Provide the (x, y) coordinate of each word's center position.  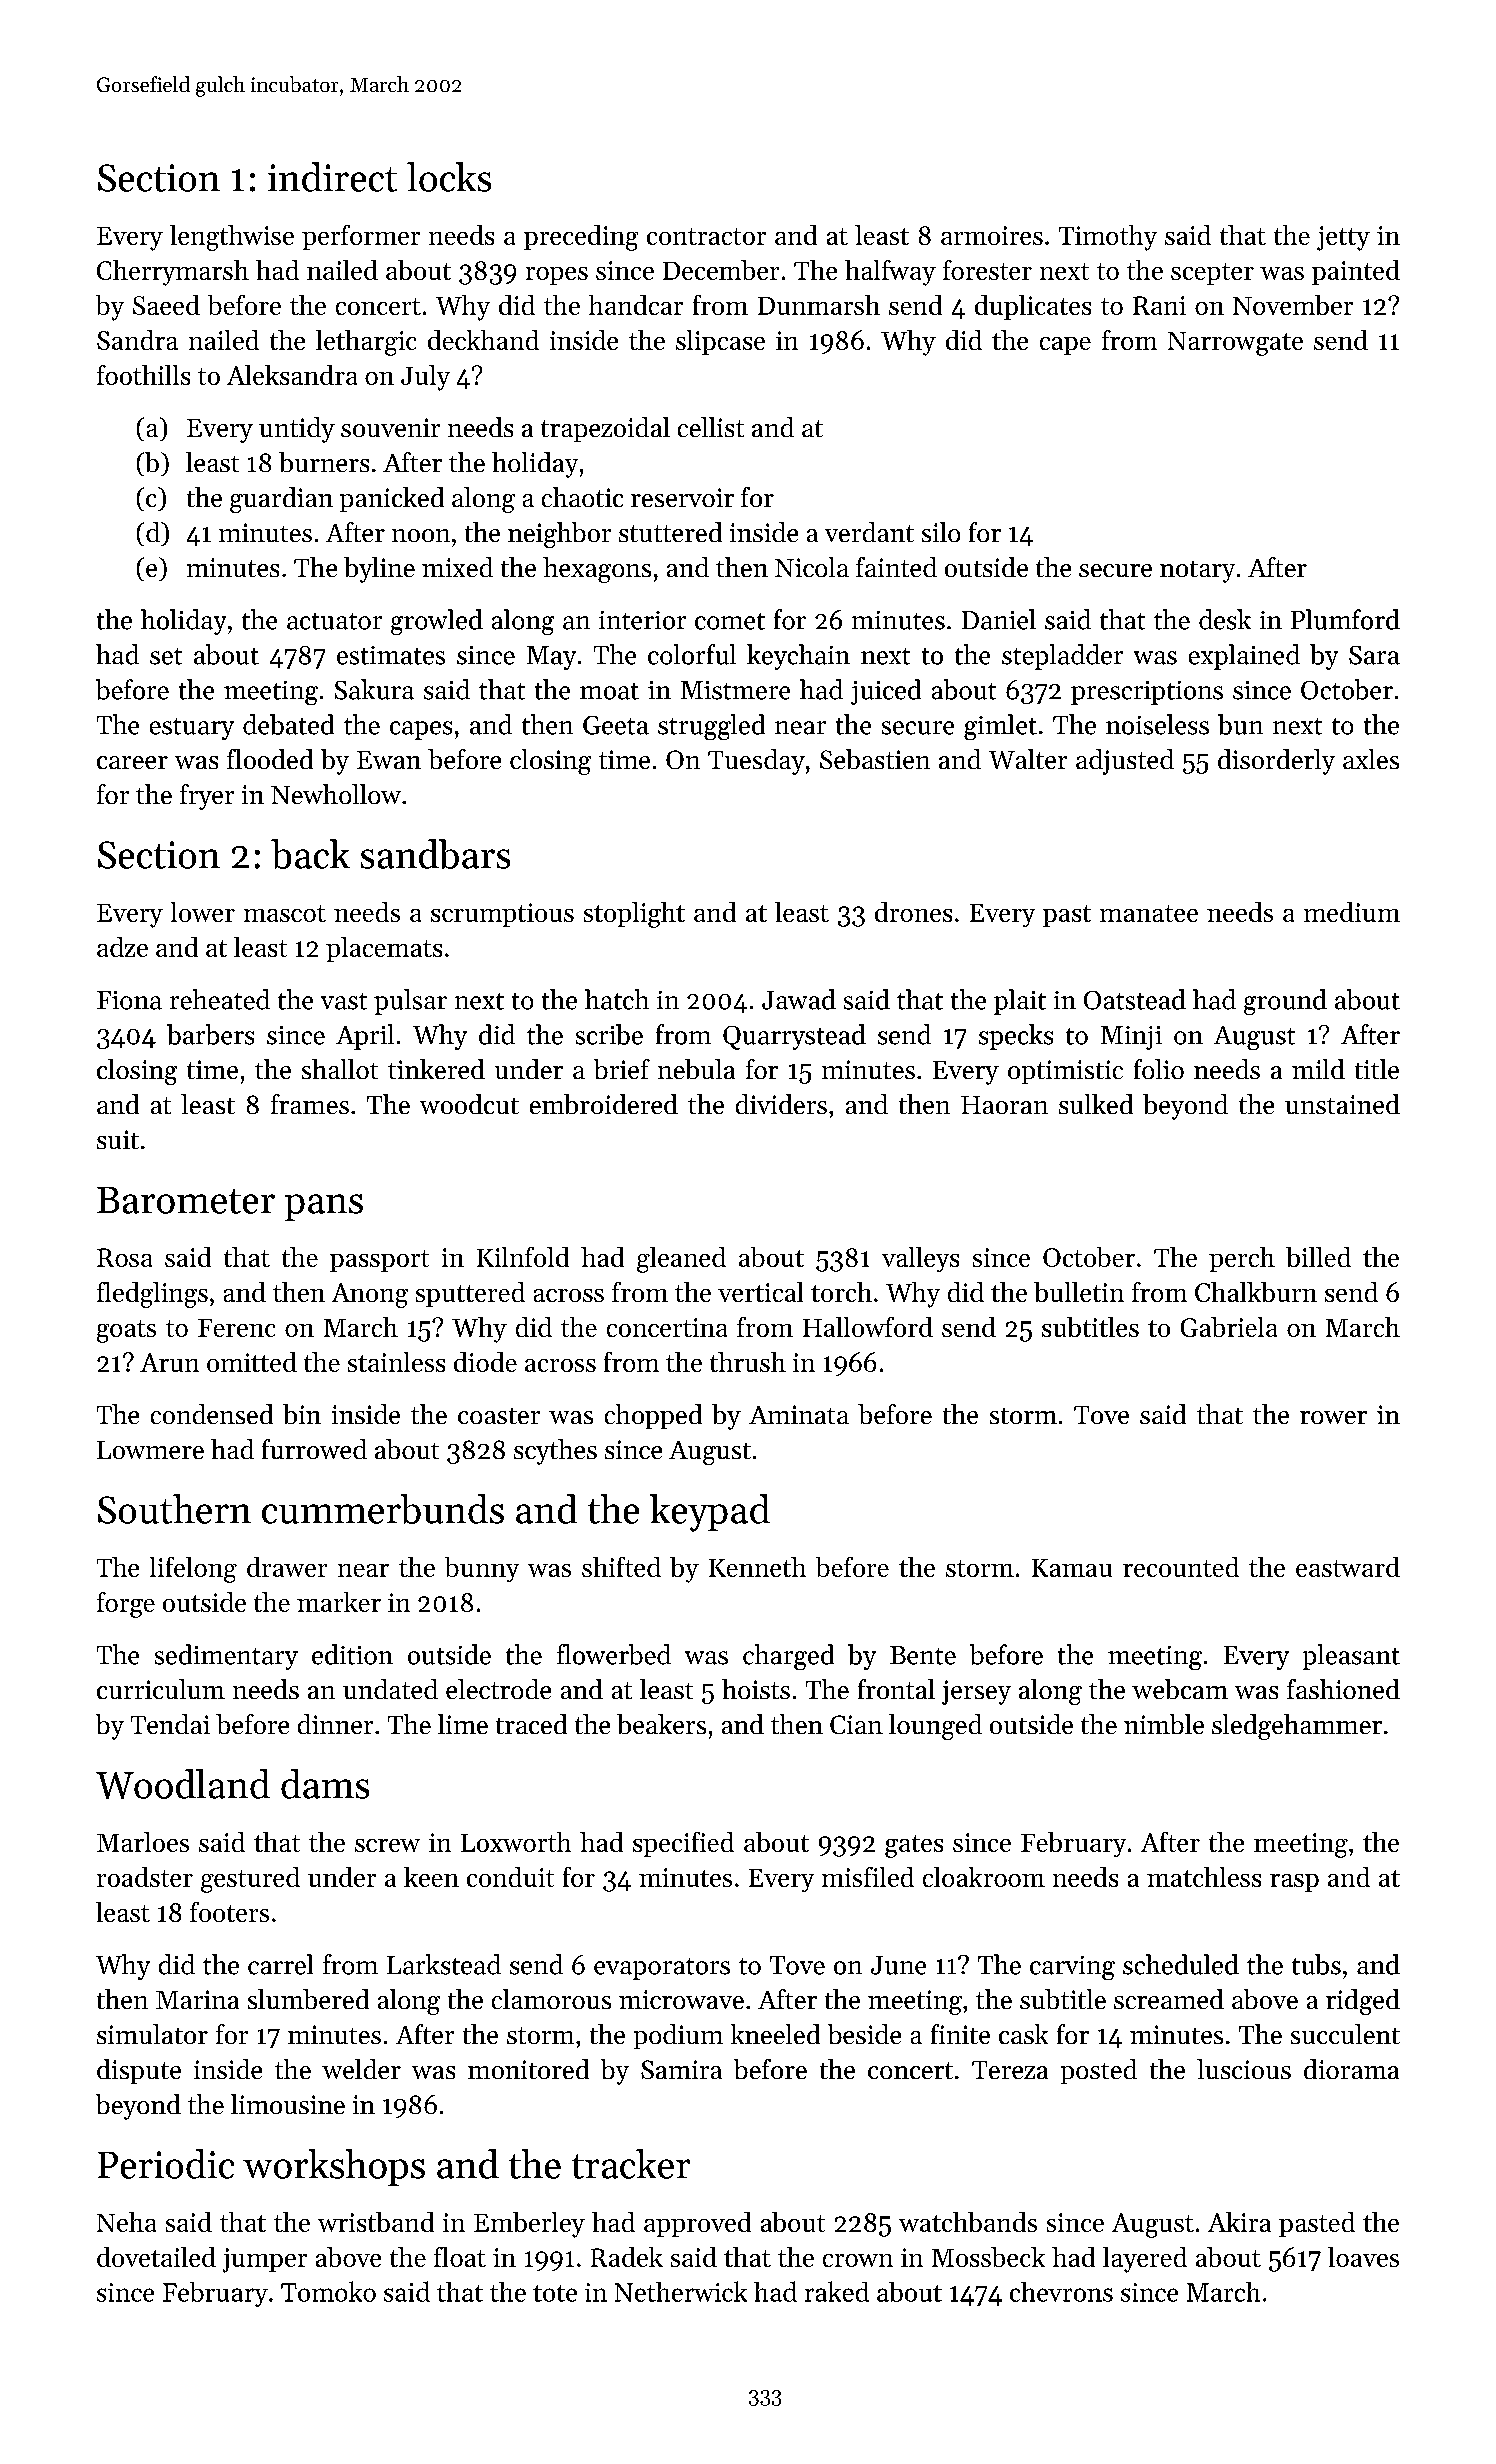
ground (1285, 1002)
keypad (710, 1513)
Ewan (389, 760)
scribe (609, 1034)
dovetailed (156, 2257)
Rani (1159, 305)
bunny (482, 1569)
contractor (706, 236)
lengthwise (232, 238)
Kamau (1072, 1568)
